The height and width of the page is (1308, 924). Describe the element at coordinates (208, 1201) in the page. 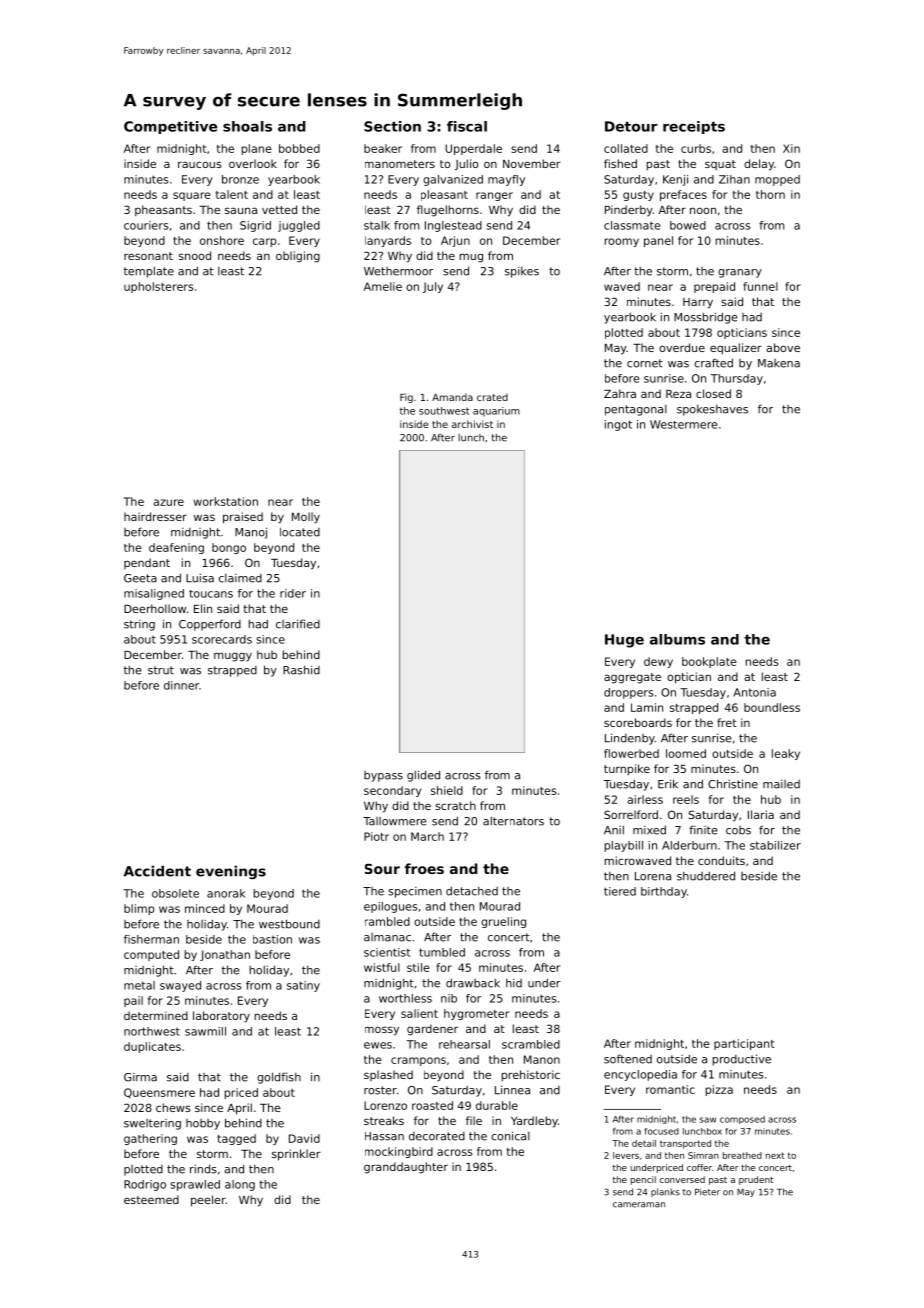

I see `peeler` at that location.
